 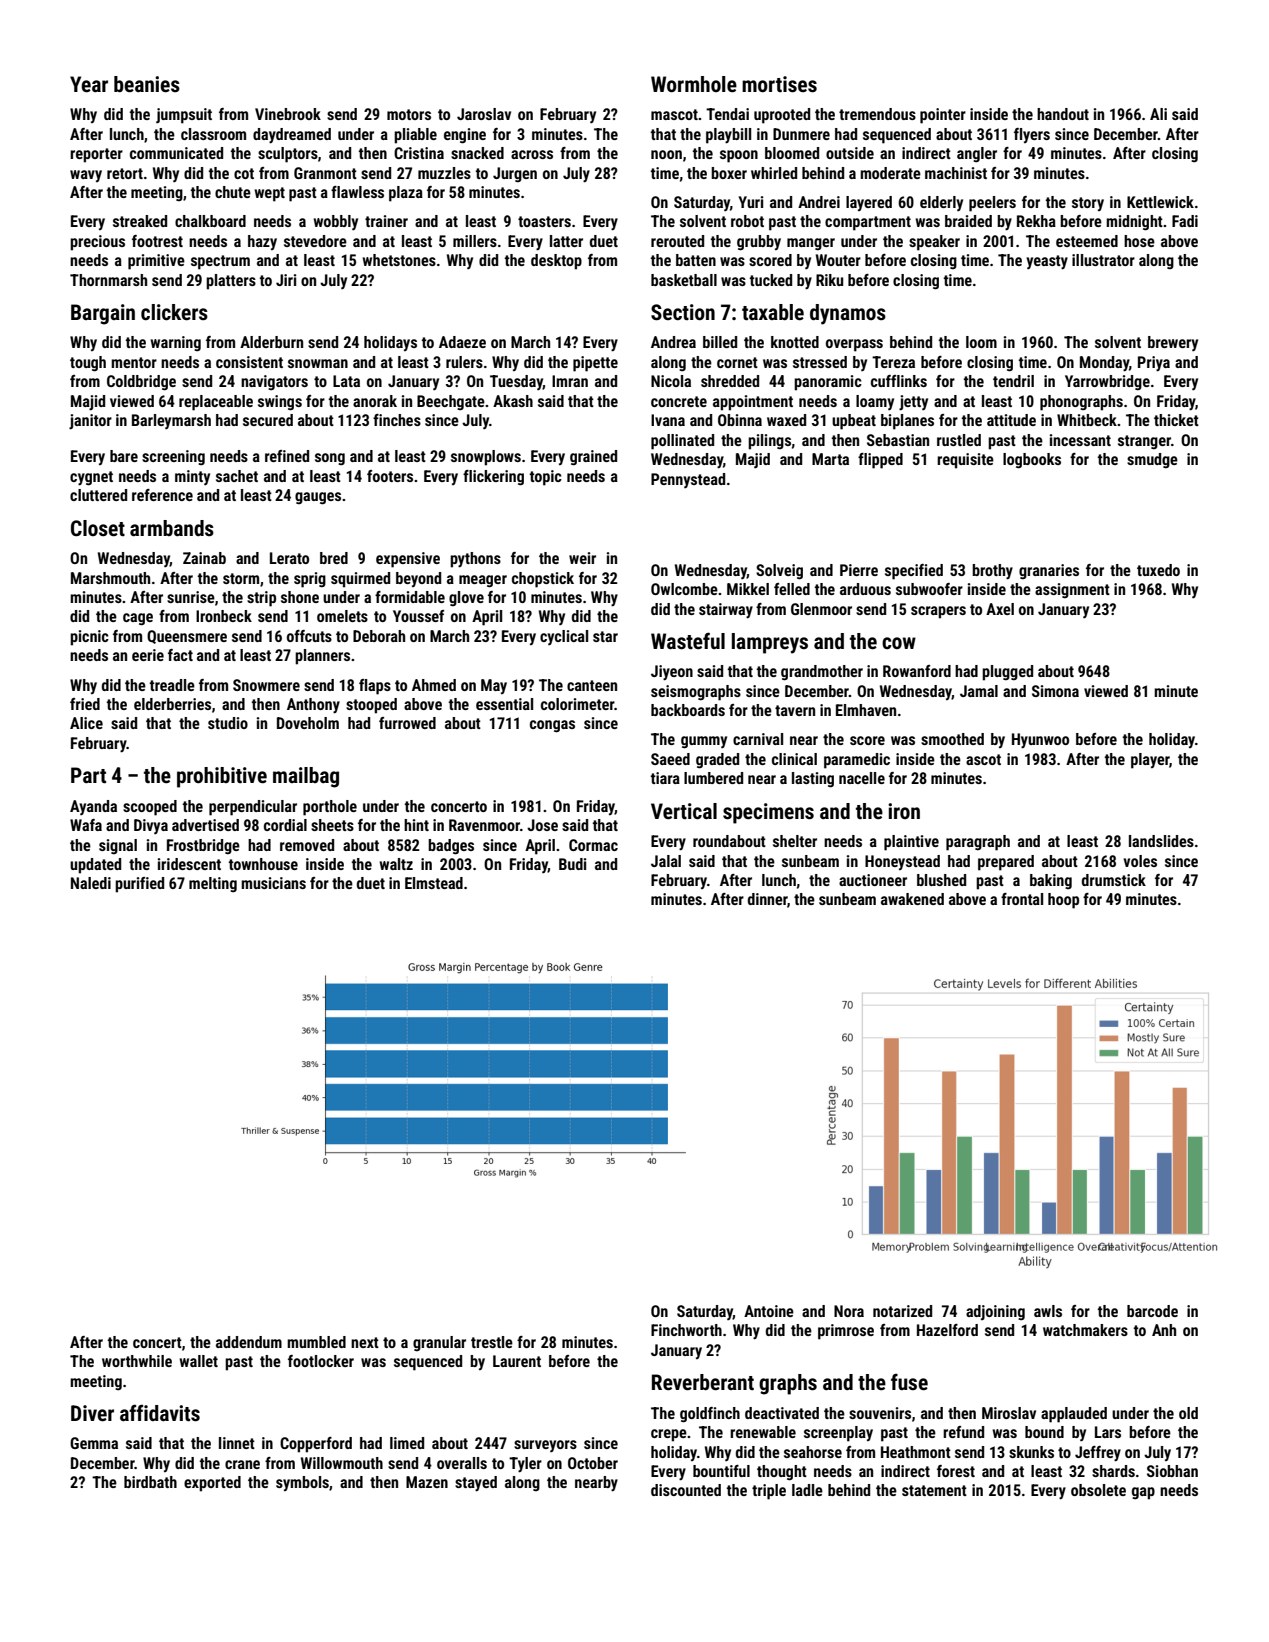 I want to click on Jaroslav, so click(x=484, y=114).
